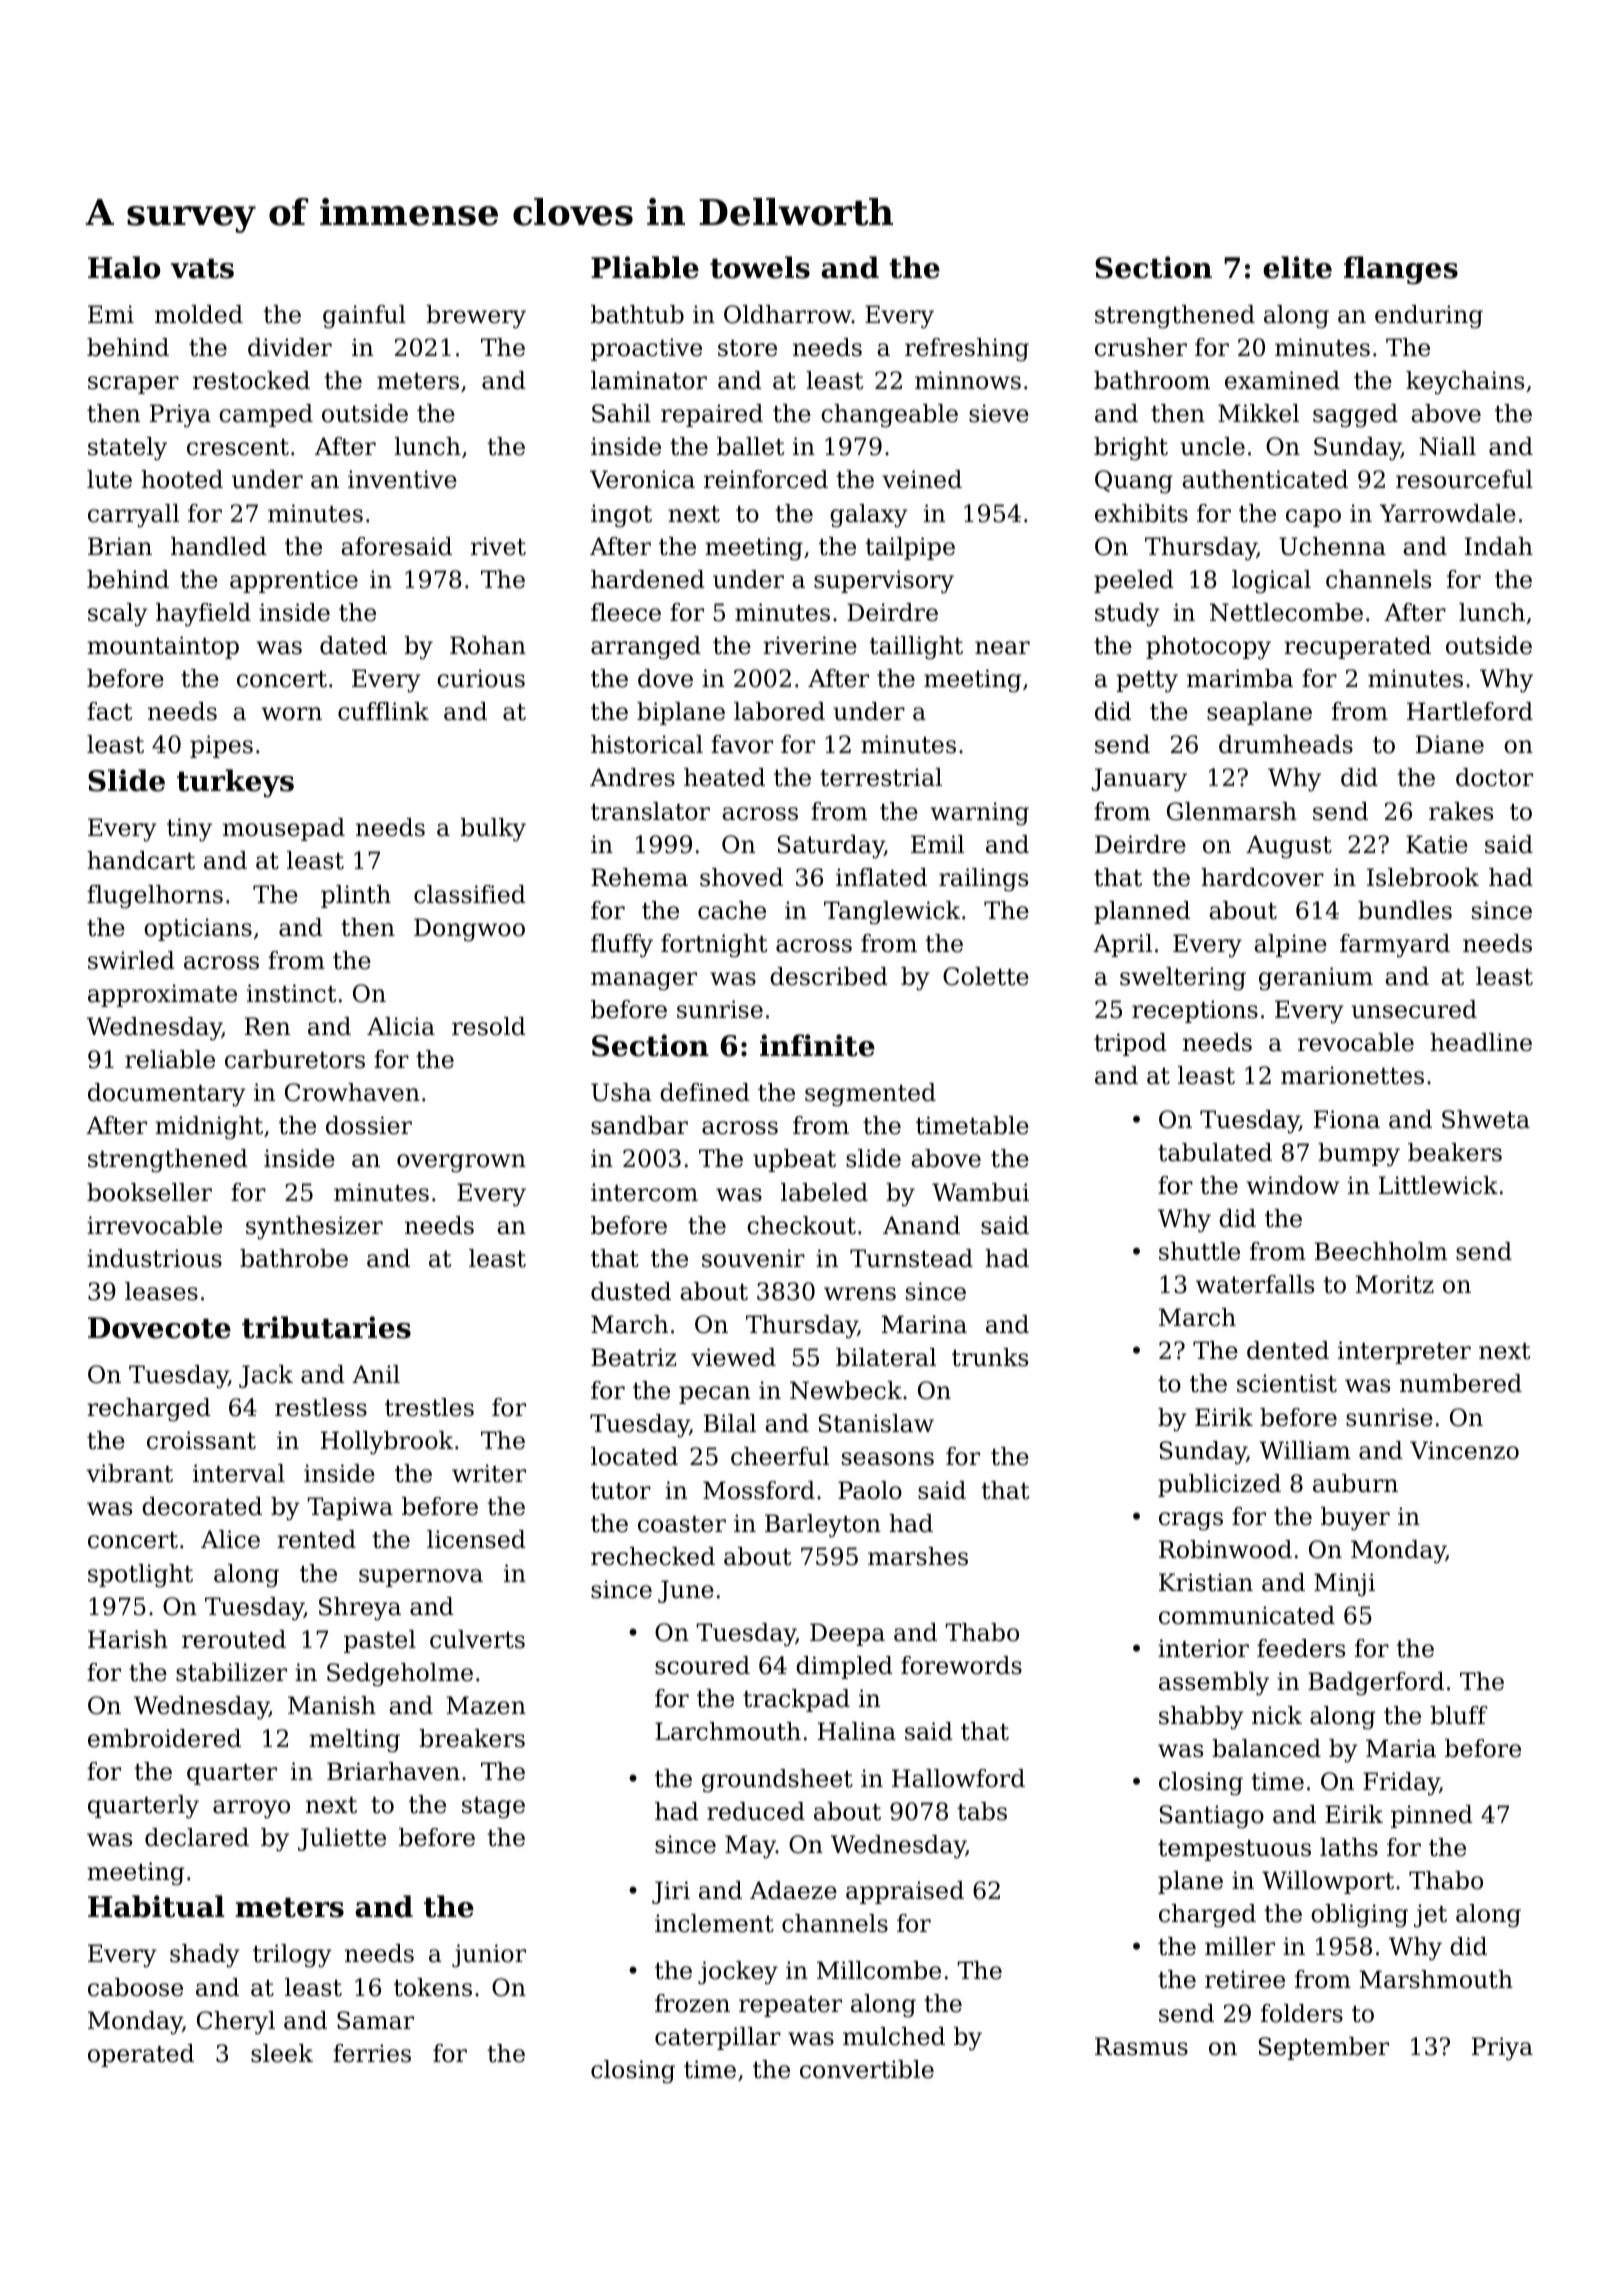 The width and height of the page is (1620, 2292). I want to click on uncle, so click(1212, 446).
